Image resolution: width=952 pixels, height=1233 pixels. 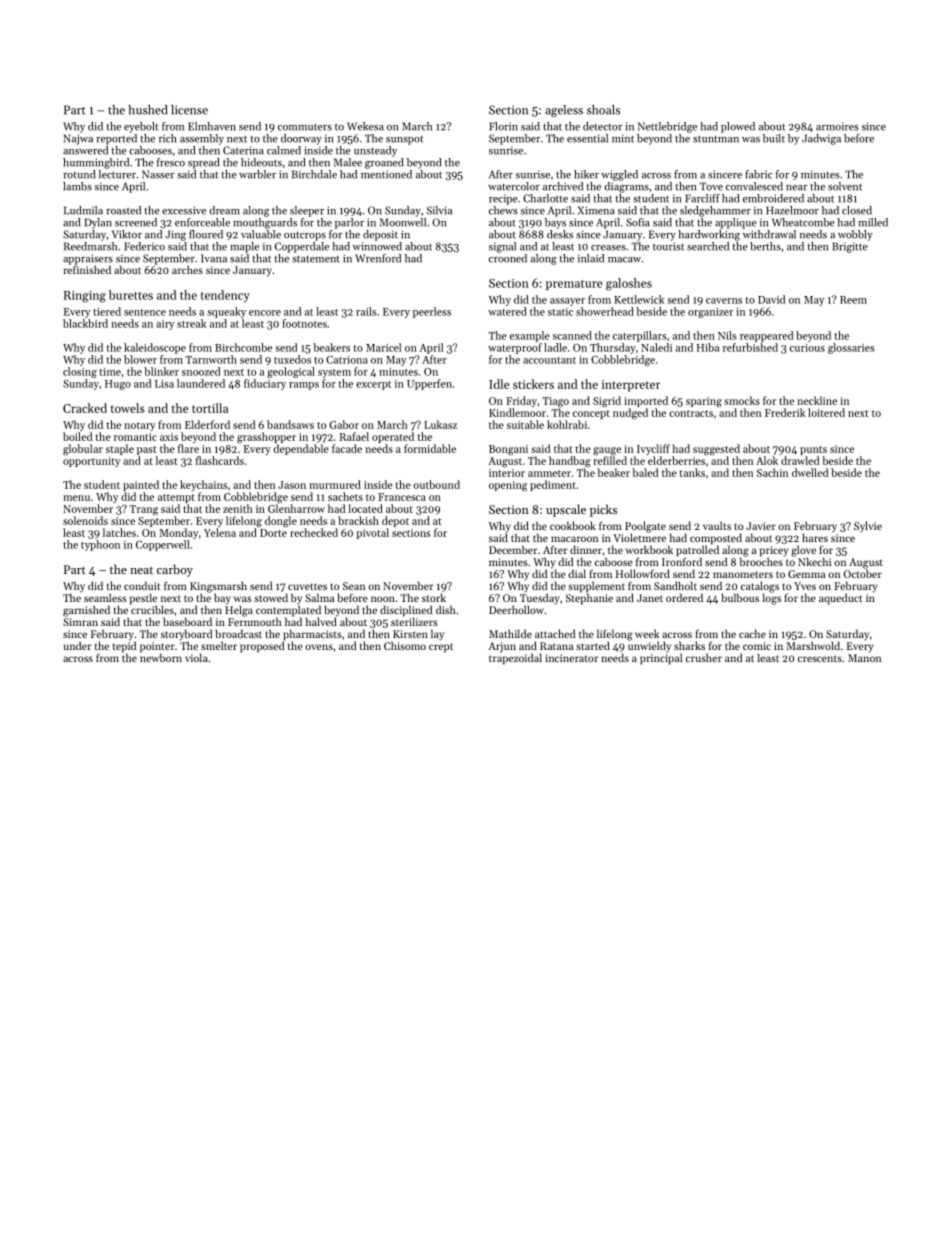 What do you see at coordinates (513, 549) in the image?
I see `December` at bounding box center [513, 549].
